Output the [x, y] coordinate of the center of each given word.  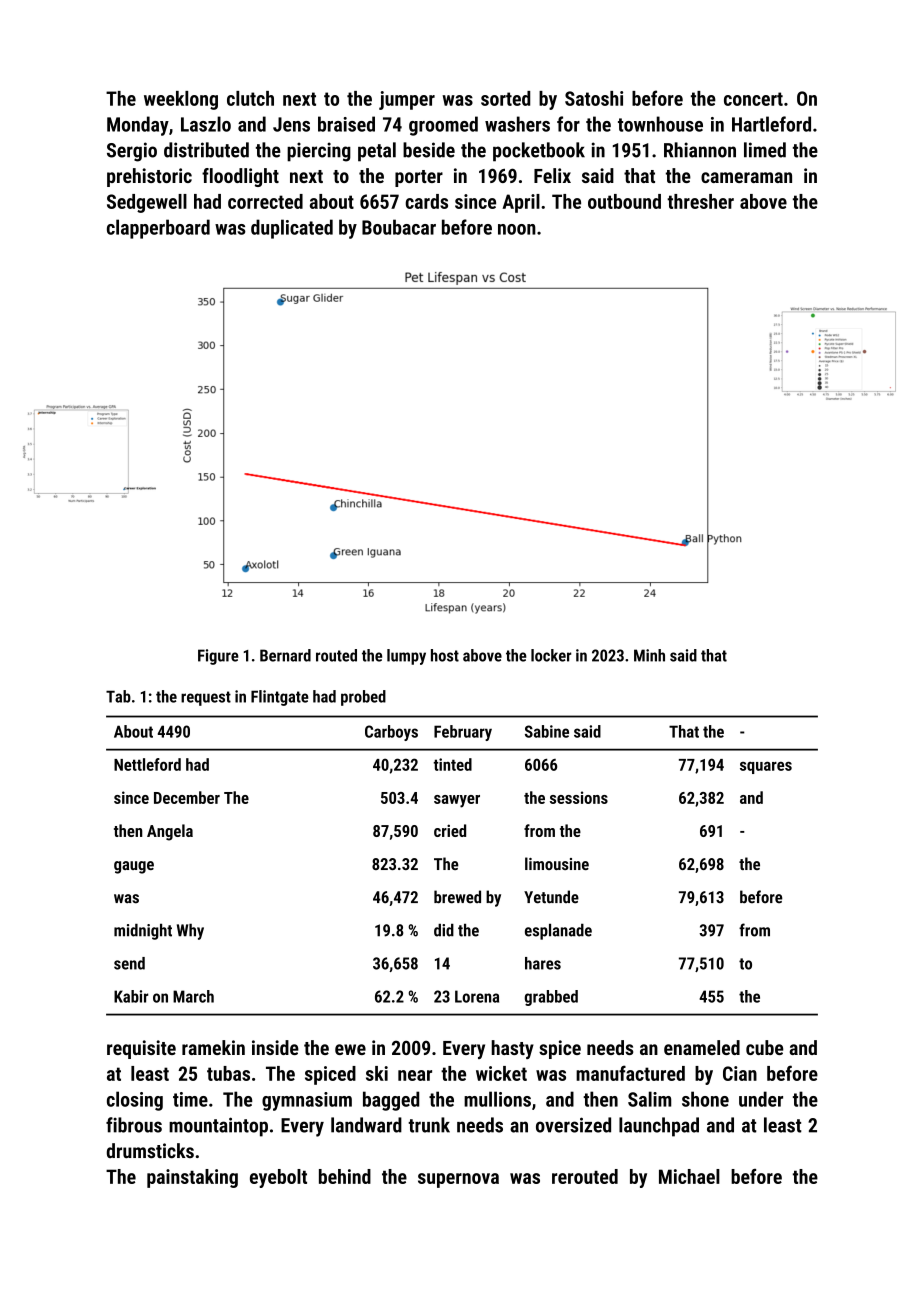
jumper [407, 100]
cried [450, 830]
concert [753, 99]
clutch [250, 98]
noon [517, 229]
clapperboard [158, 229]
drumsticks [150, 1151]
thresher [700, 201]
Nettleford [147, 764]
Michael [689, 1176]
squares [766, 767]
